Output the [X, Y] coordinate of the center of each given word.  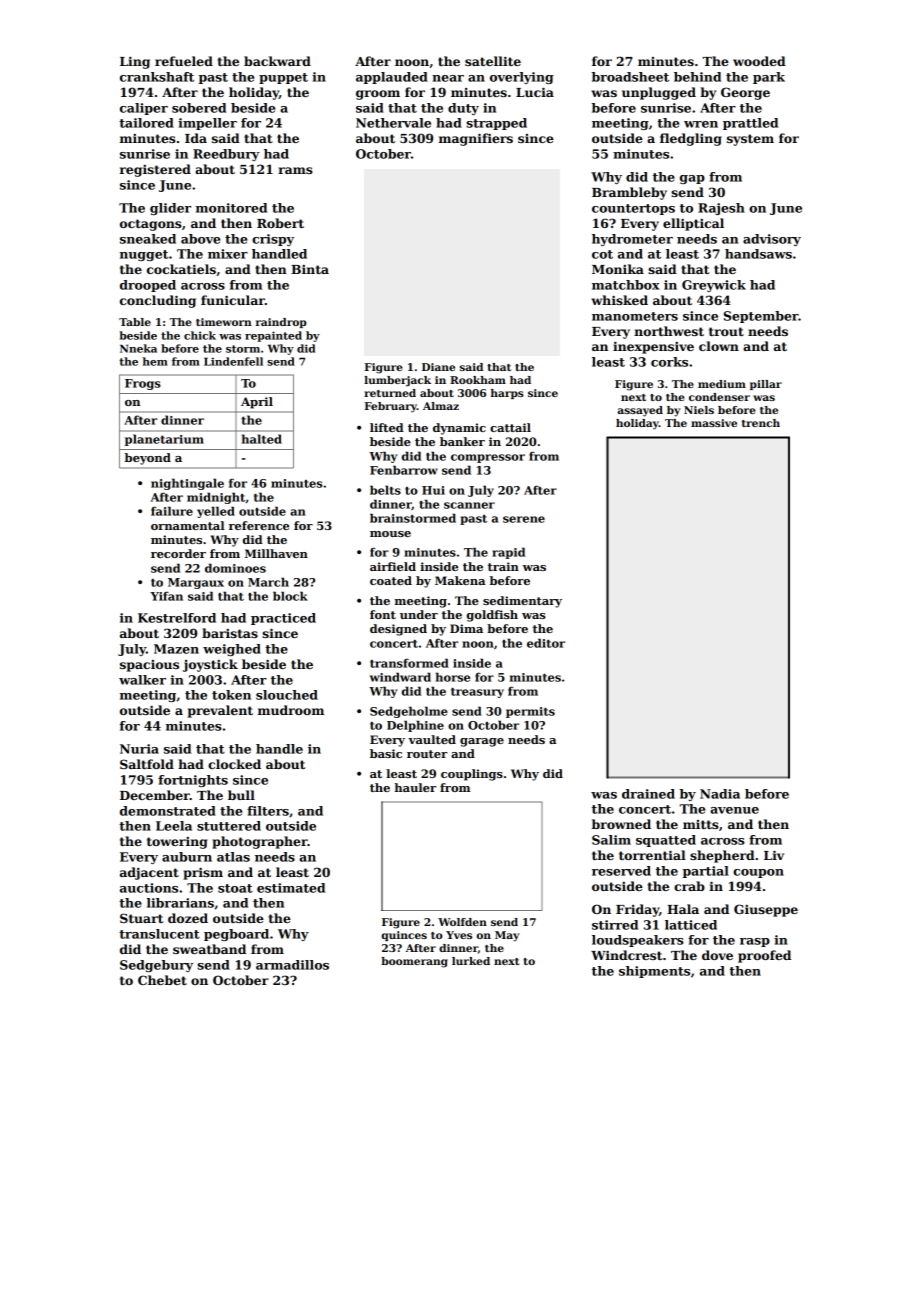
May [507, 936]
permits [530, 712]
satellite [493, 61]
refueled [184, 61]
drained [648, 794]
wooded [759, 61]
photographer [260, 842]
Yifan [166, 596]
